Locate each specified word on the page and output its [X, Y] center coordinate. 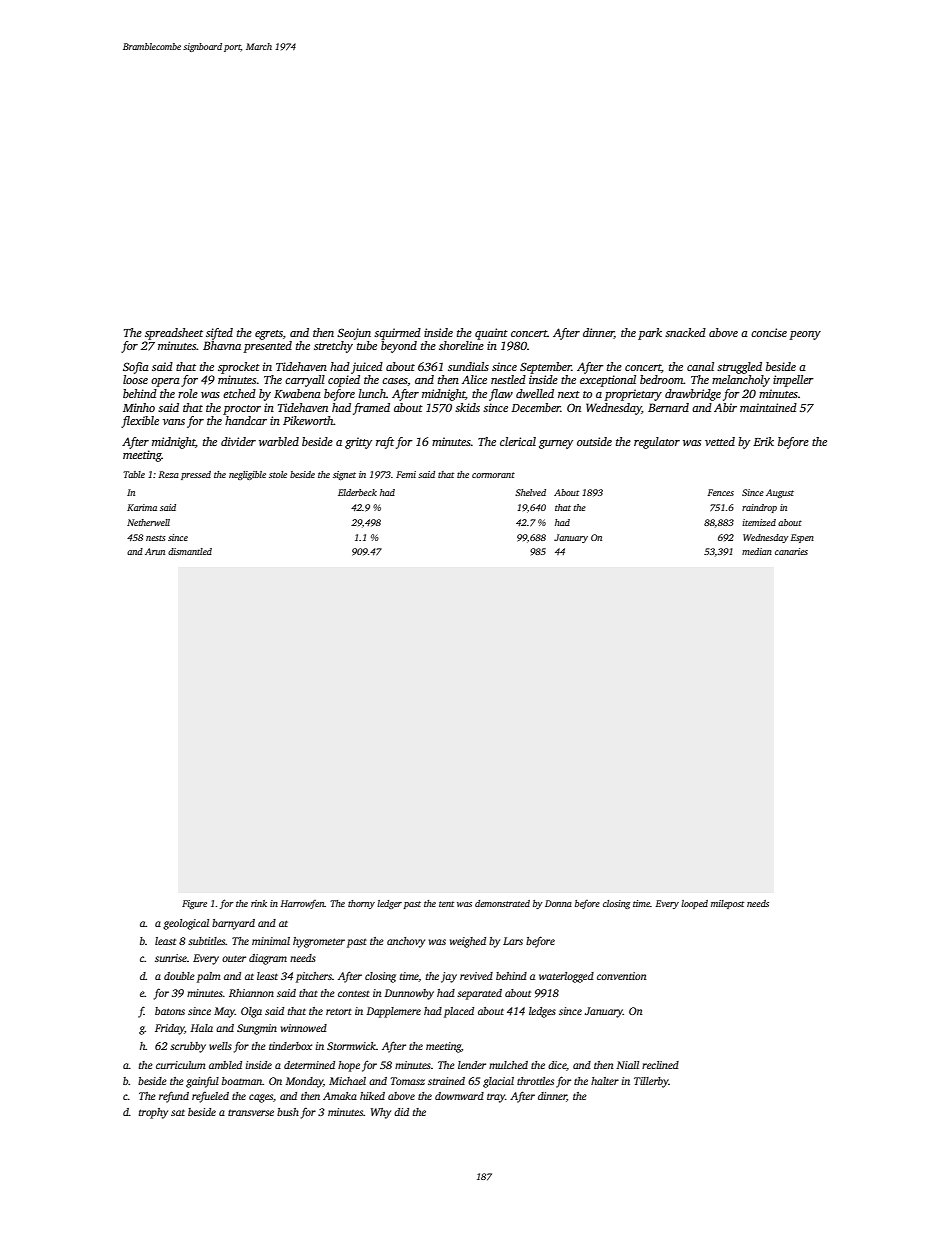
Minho [139, 407]
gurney [556, 444]
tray [496, 1098]
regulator [657, 443]
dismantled [190, 551]
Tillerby [651, 1082]
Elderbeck [357, 492]
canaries [791, 551]
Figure [194, 904]
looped [694, 904]
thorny [361, 904]
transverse [251, 1112]
